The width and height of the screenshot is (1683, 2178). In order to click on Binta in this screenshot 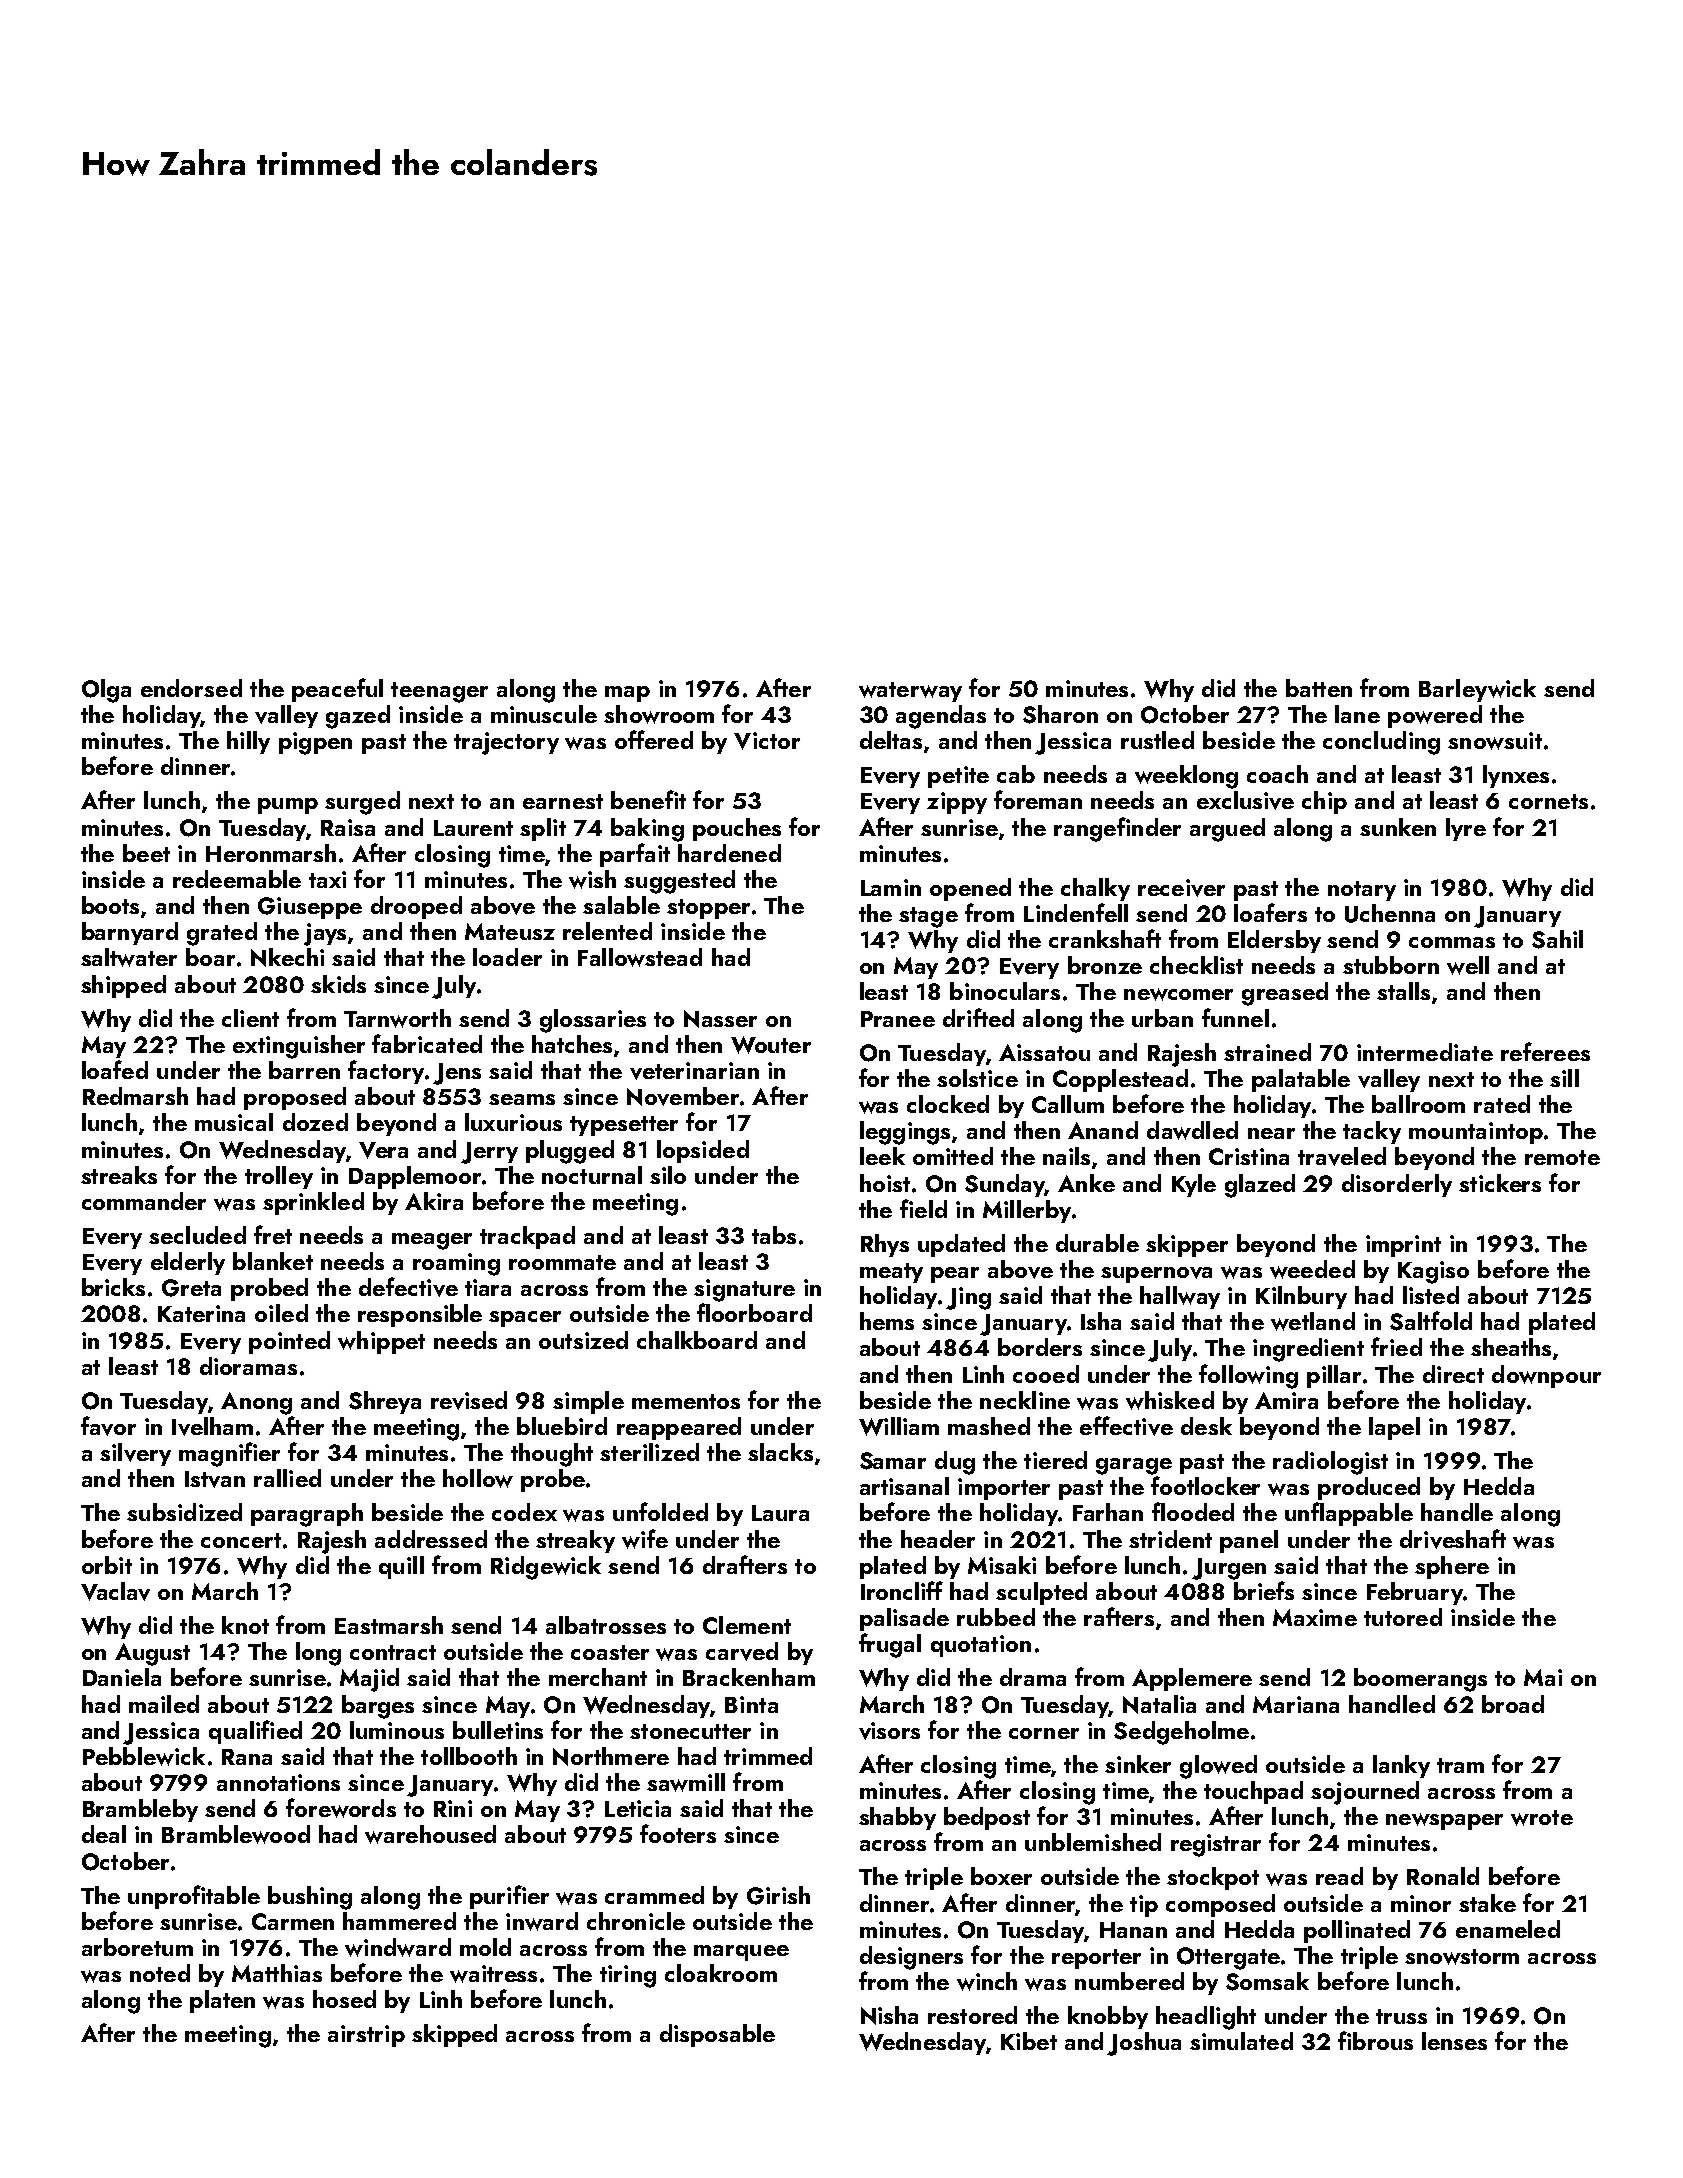, I will do `click(751, 1704)`.
